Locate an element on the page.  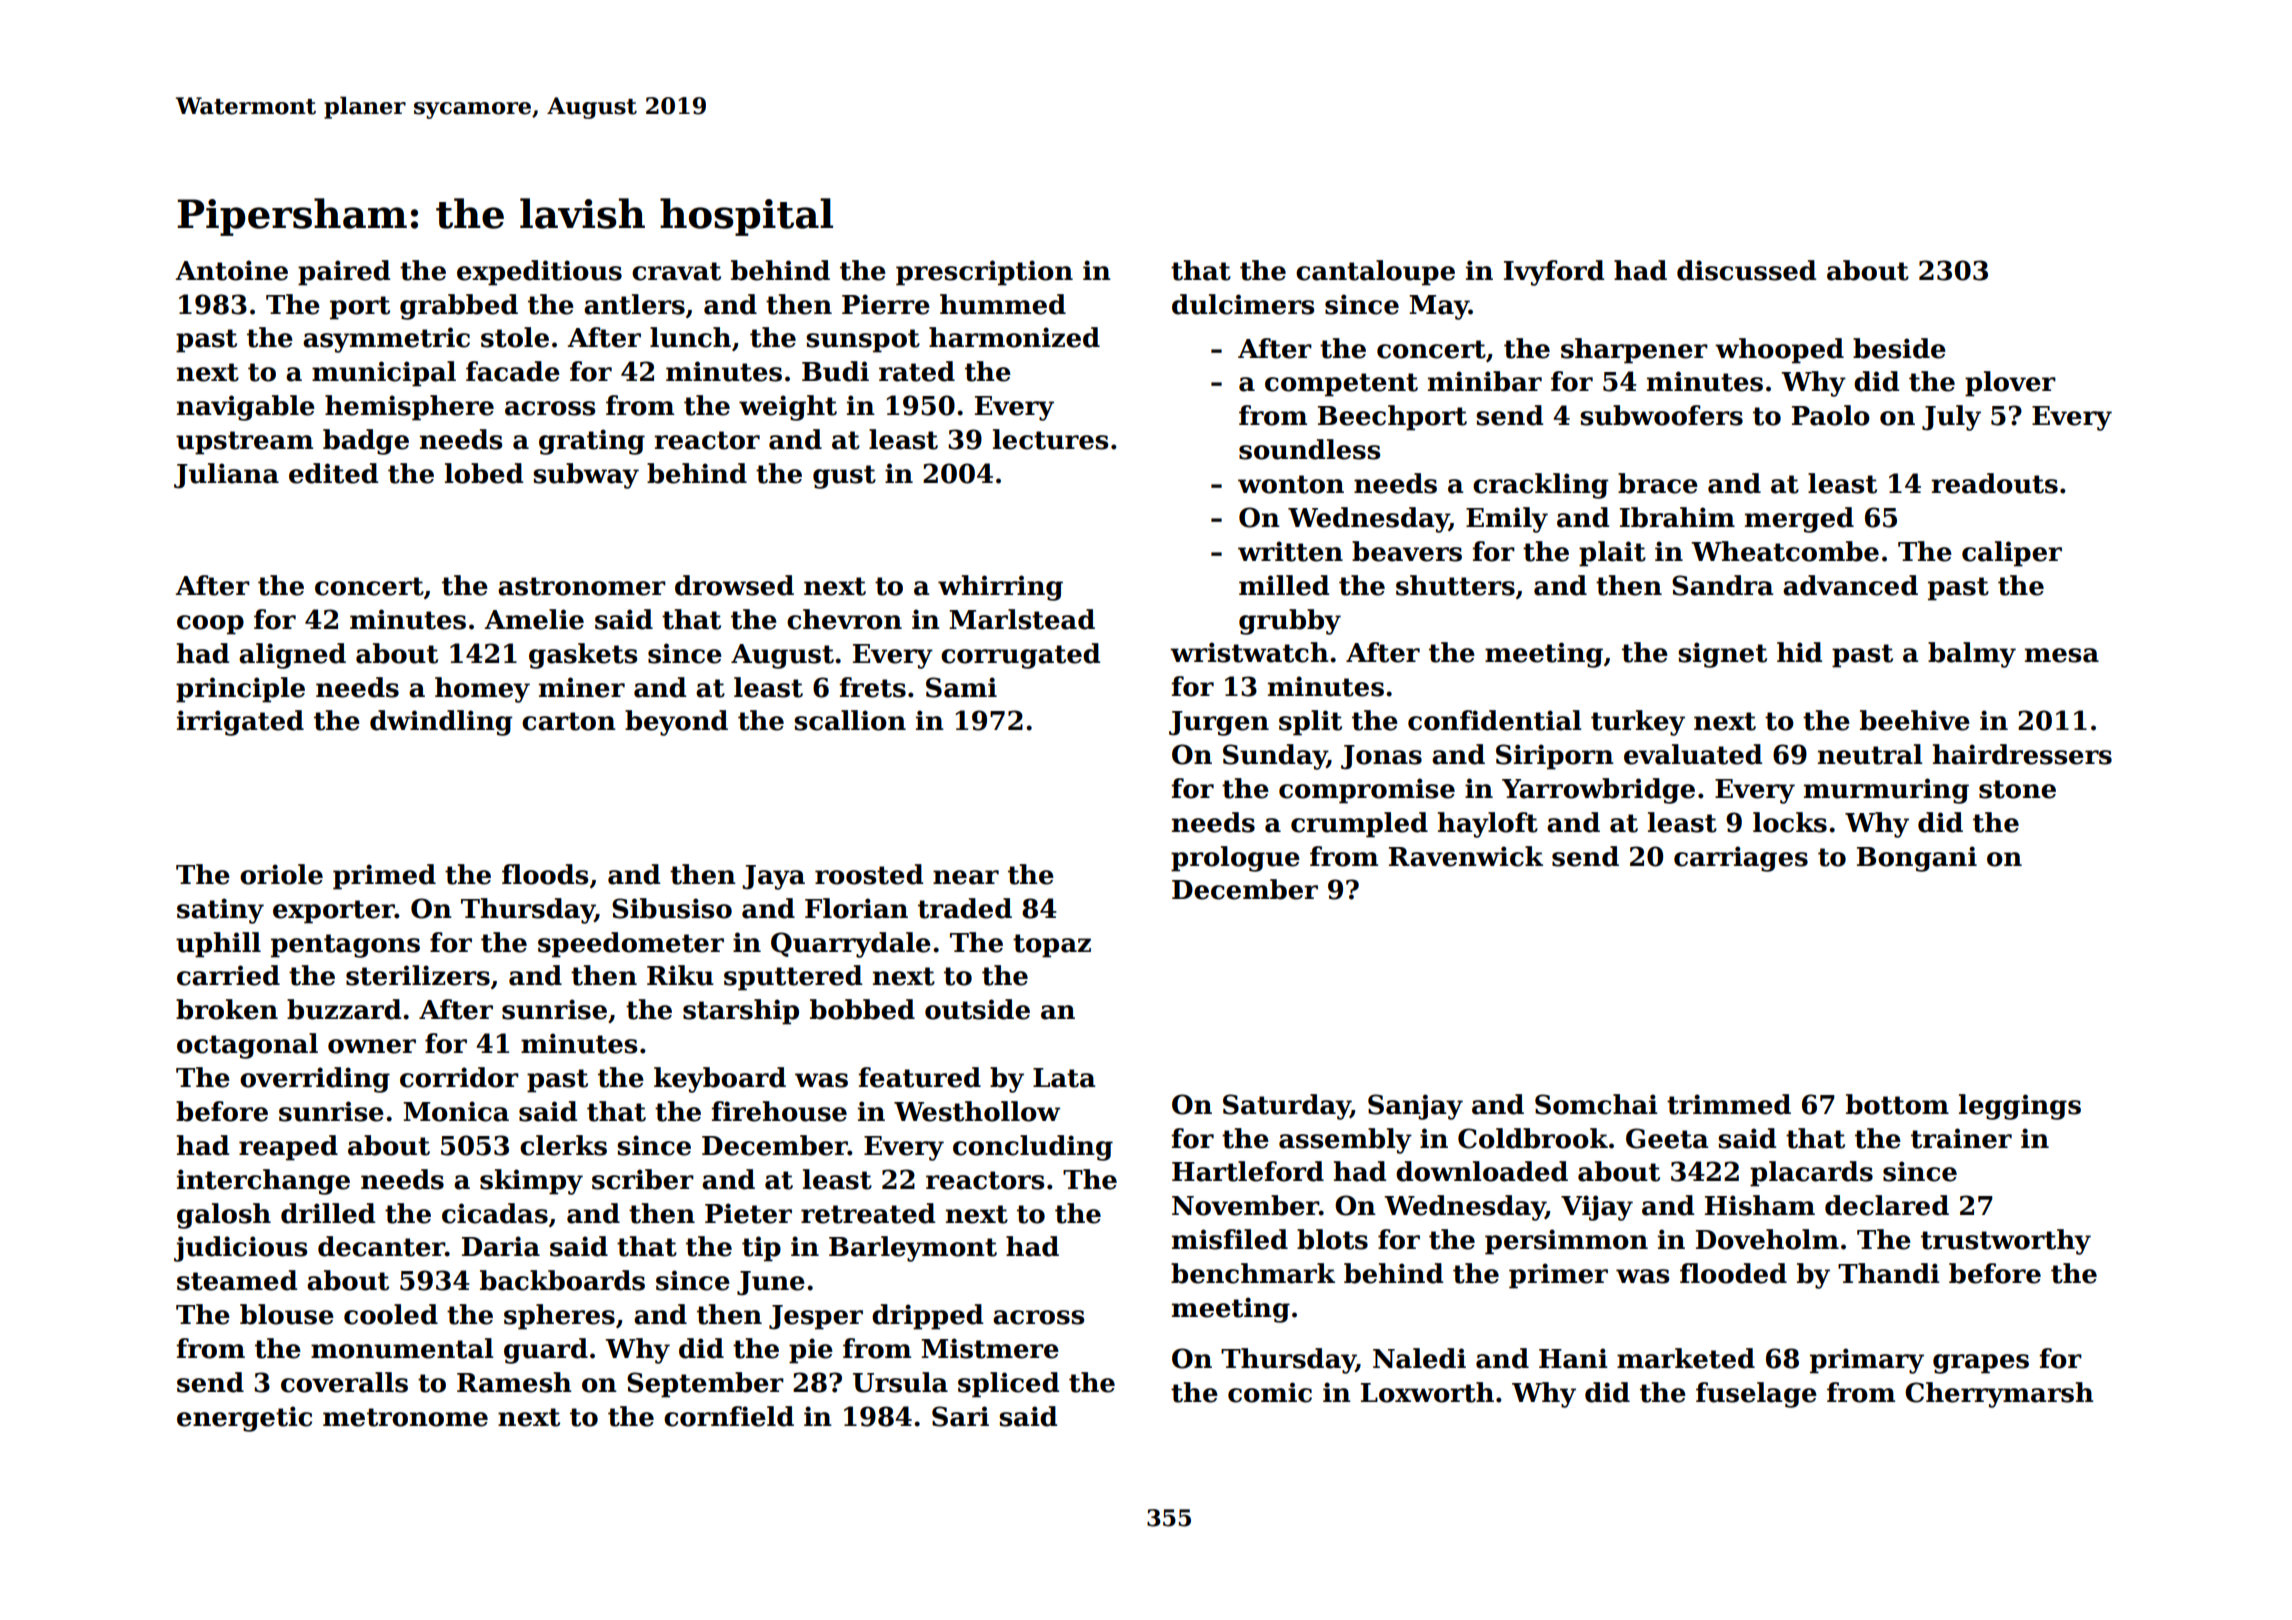
discussed is located at coordinates (1746, 270).
